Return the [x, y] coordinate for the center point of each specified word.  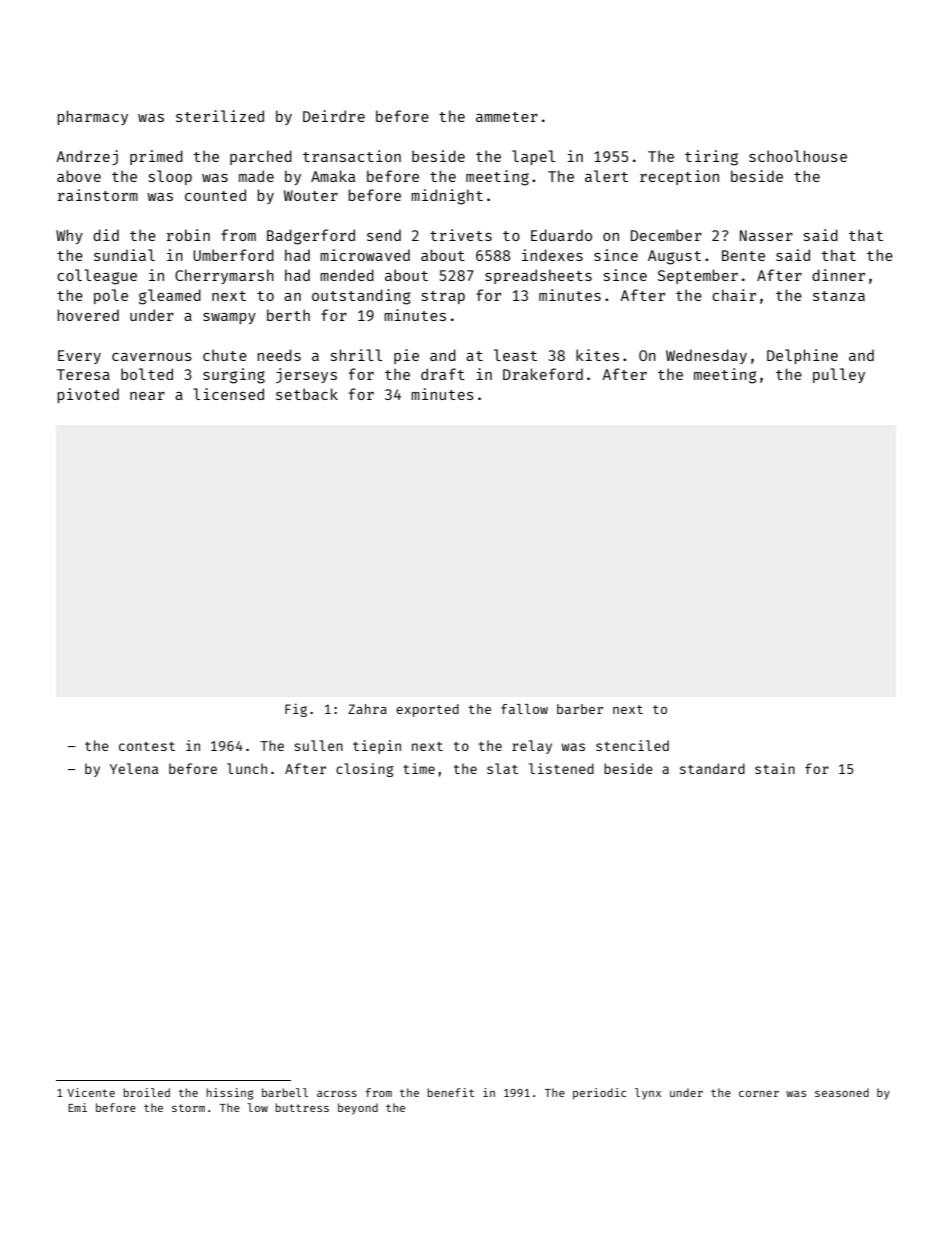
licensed [228, 394]
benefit [450, 1092]
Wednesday [706, 356]
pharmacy [92, 117]
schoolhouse [798, 156]
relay [532, 747]
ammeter [507, 117]
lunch [247, 768]
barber [580, 709]
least [515, 355]
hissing [230, 1094]
